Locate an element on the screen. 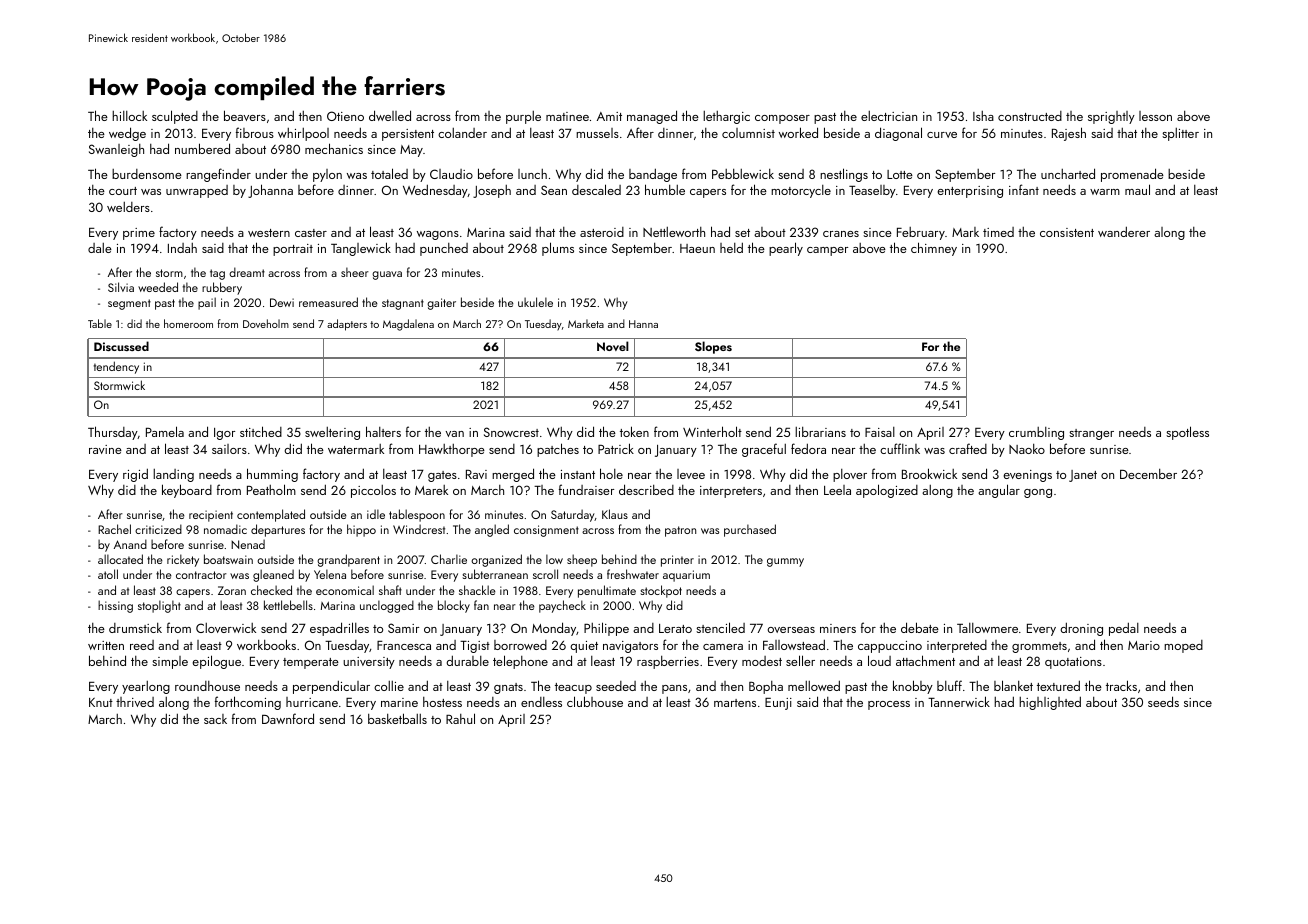 The image size is (1308, 924). Amit is located at coordinates (609, 116).
